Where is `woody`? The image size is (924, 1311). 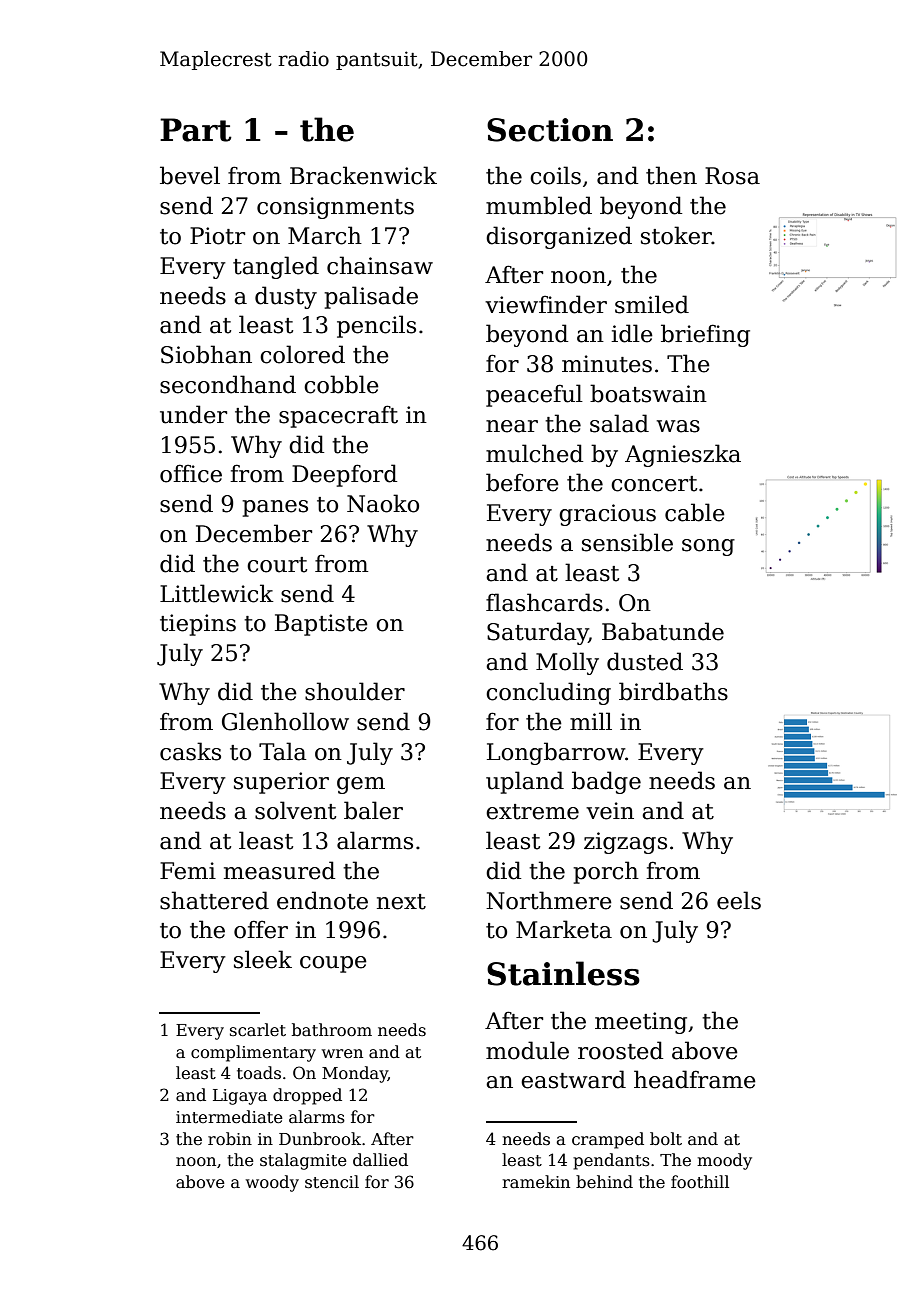 woody is located at coordinates (272, 1183).
